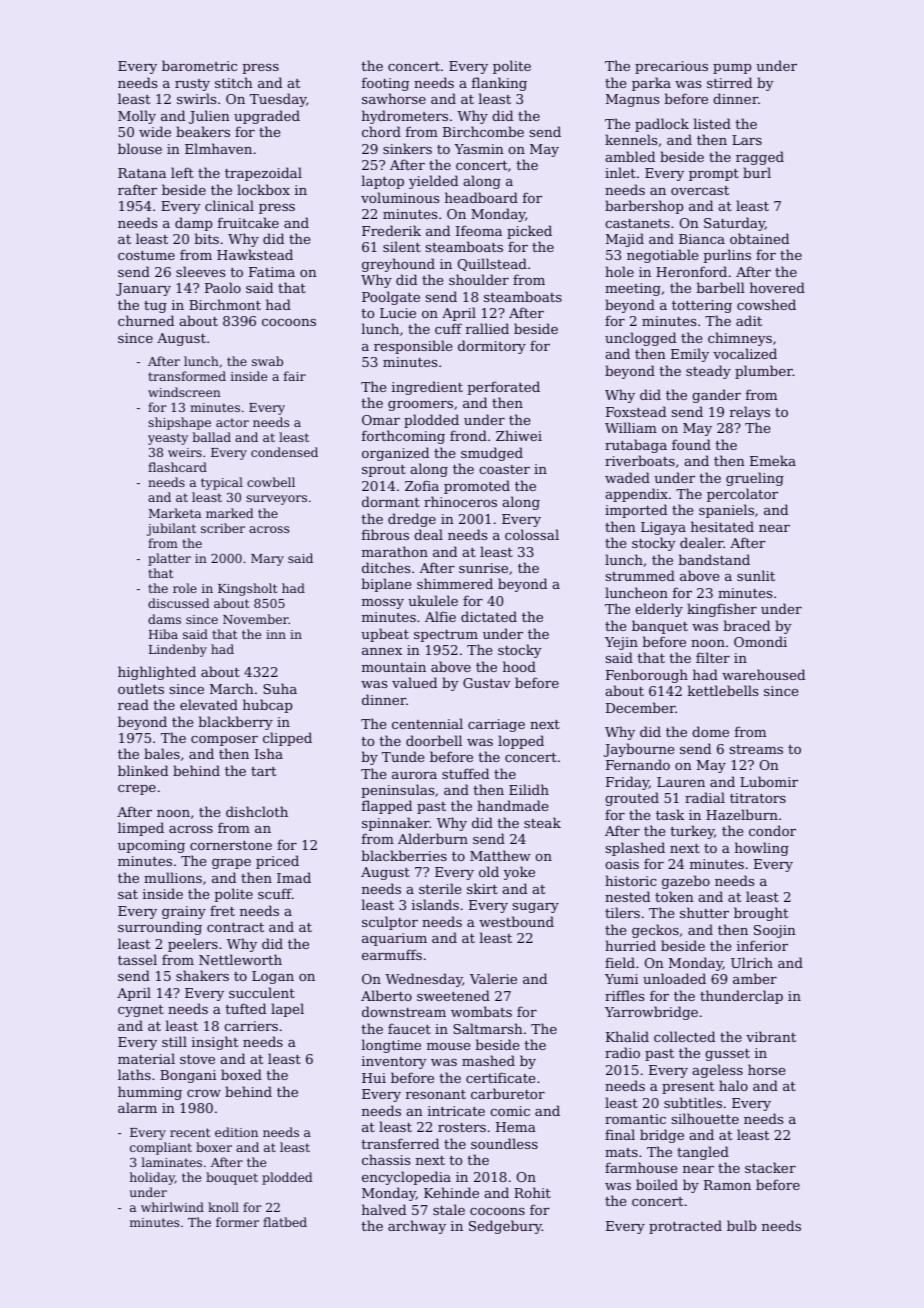 The image size is (924, 1308). What do you see at coordinates (263, 174) in the screenshot?
I see `trapezoidal` at bounding box center [263, 174].
